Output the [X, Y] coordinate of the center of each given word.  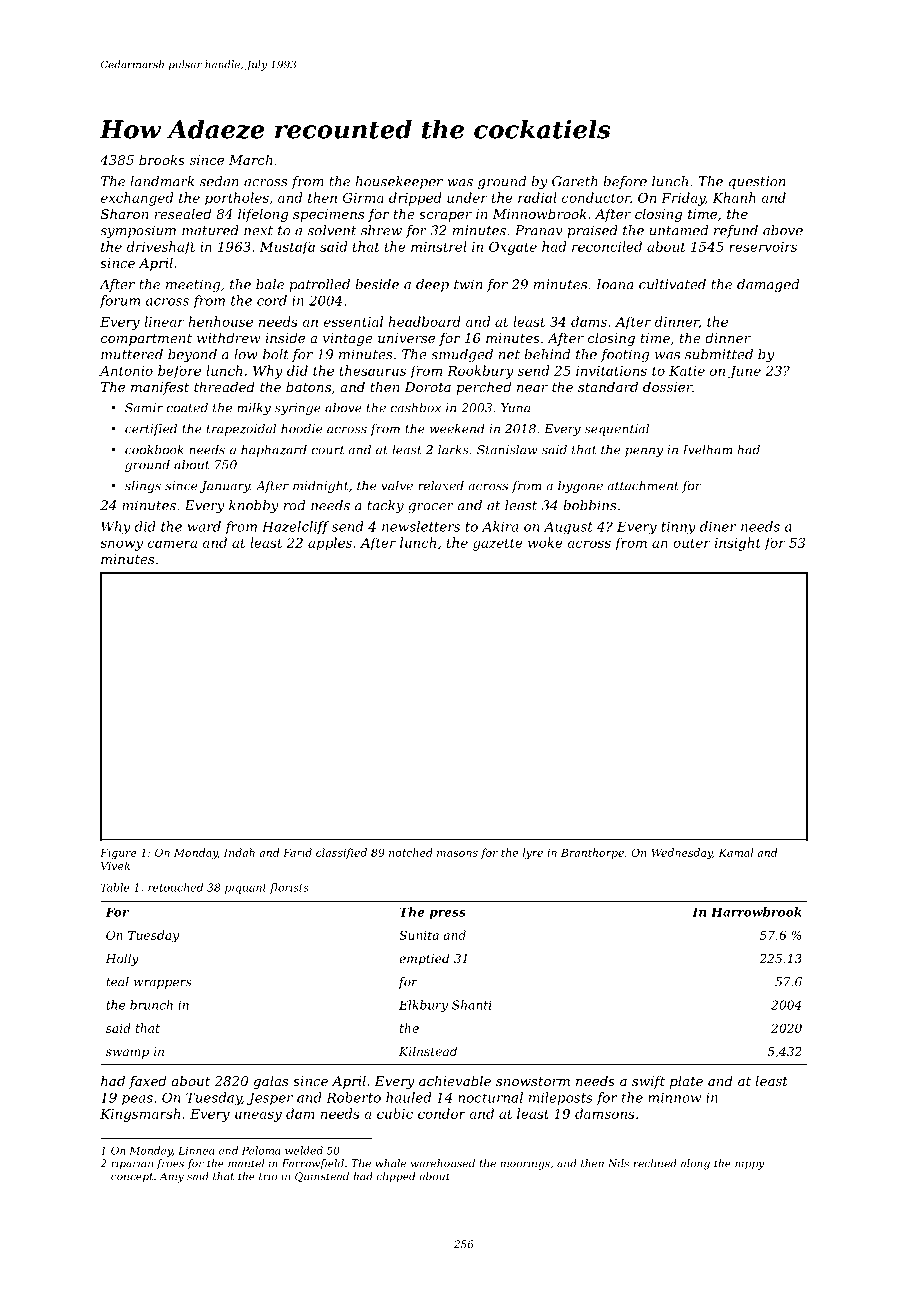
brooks [162, 159]
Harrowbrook [756, 912]
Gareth [575, 181]
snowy [121, 545]
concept [132, 1178]
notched [411, 852]
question [757, 182]
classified [341, 853]
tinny [678, 527]
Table [115, 887]
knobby [254, 506]
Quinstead [322, 1177]
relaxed [441, 486]
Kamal [736, 852]
